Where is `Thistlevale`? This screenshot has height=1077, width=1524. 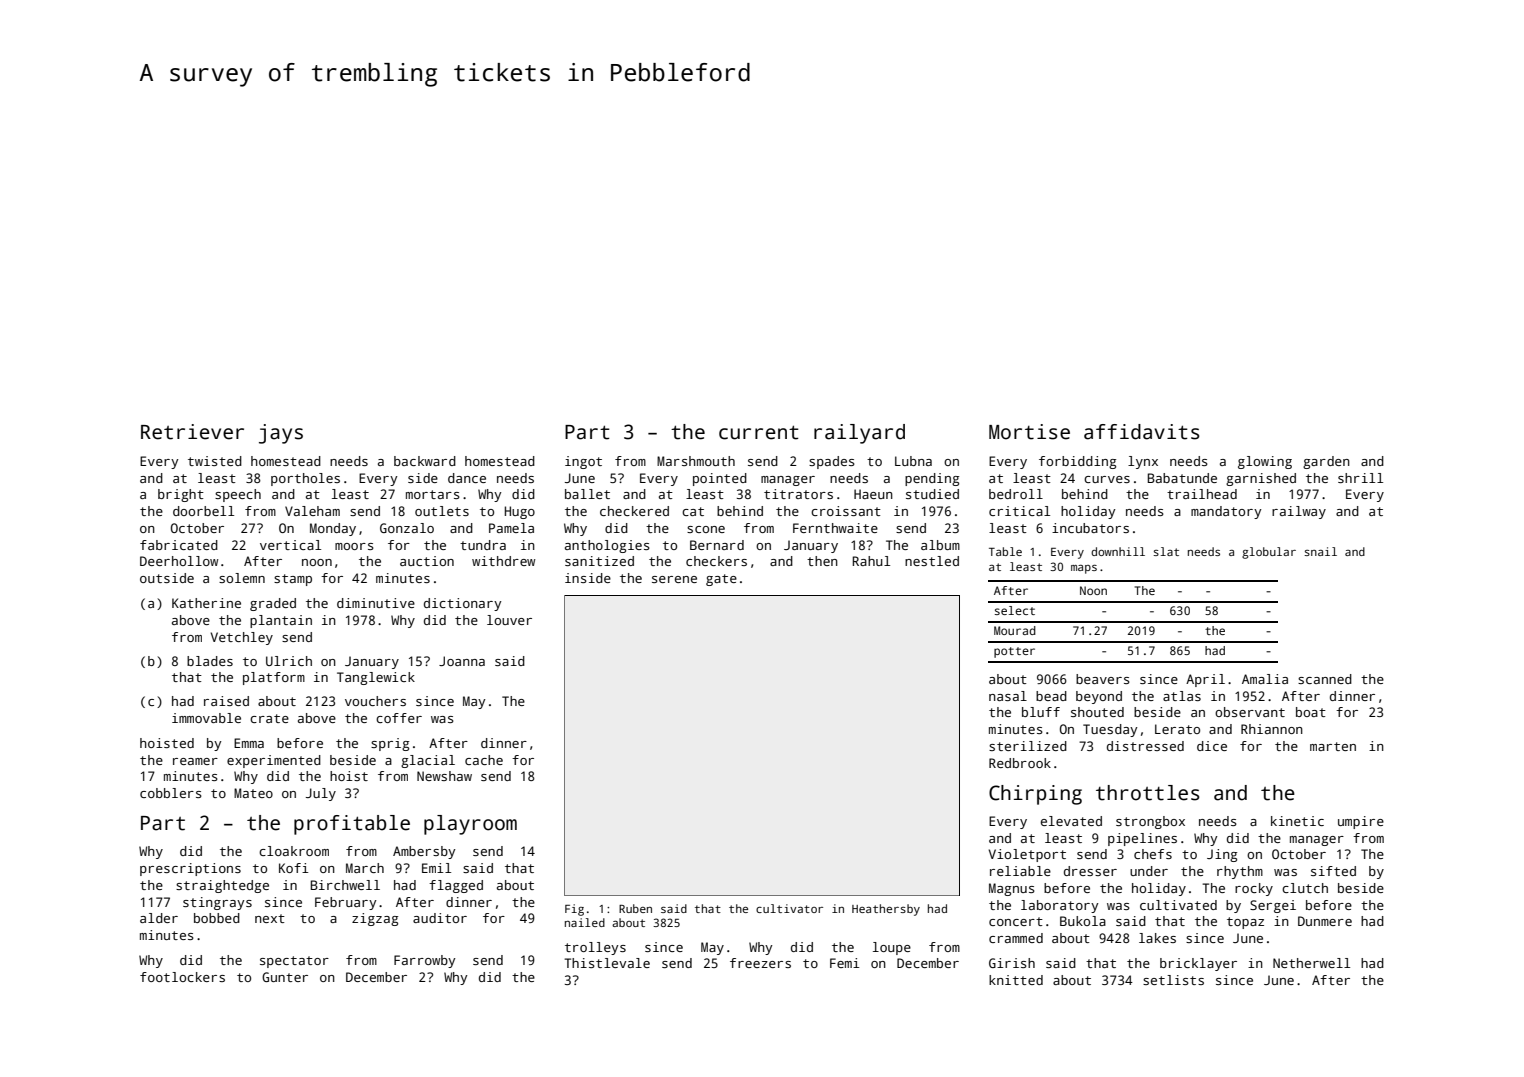
Thistlevale is located at coordinates (607, 963).
